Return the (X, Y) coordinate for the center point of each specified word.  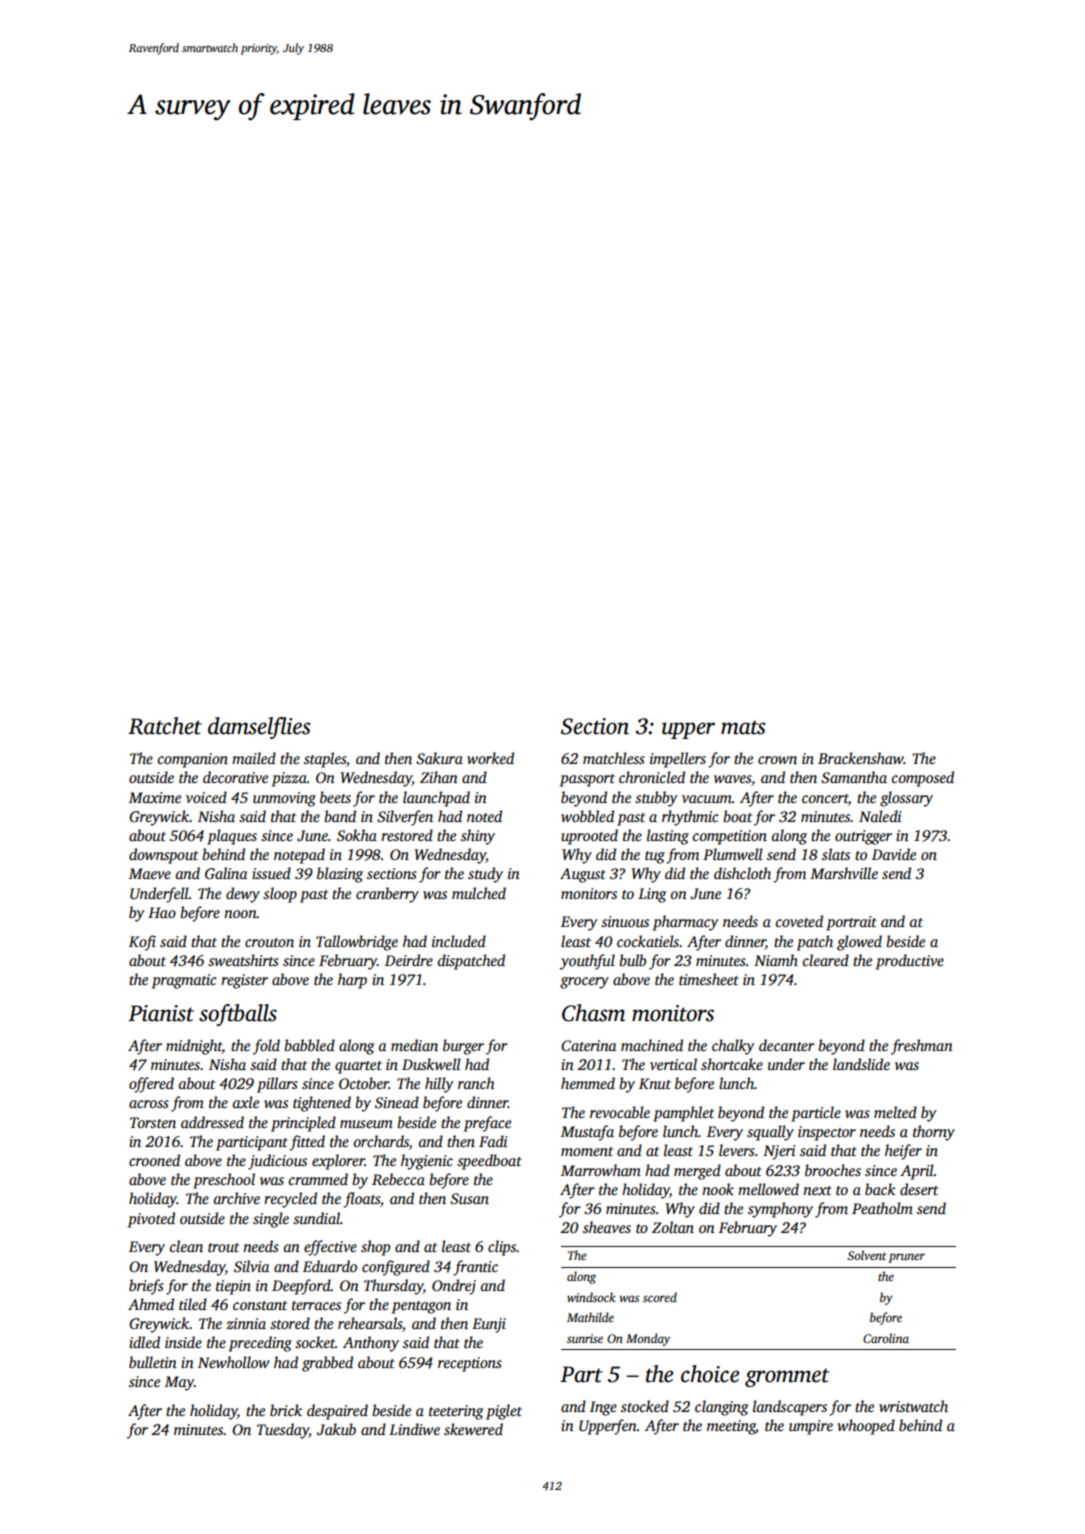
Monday (648, 1339)
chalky (733, 1047)
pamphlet (683, 1114)
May (179, 1383)
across (149, 1104)
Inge (603, 1408)
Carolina (886, 1338)
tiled (193, 1304)
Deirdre (409, 960)
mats (743, 727)
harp (352, 981)
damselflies (259, 728)
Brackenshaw (861, 758)
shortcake (732, 1064)
